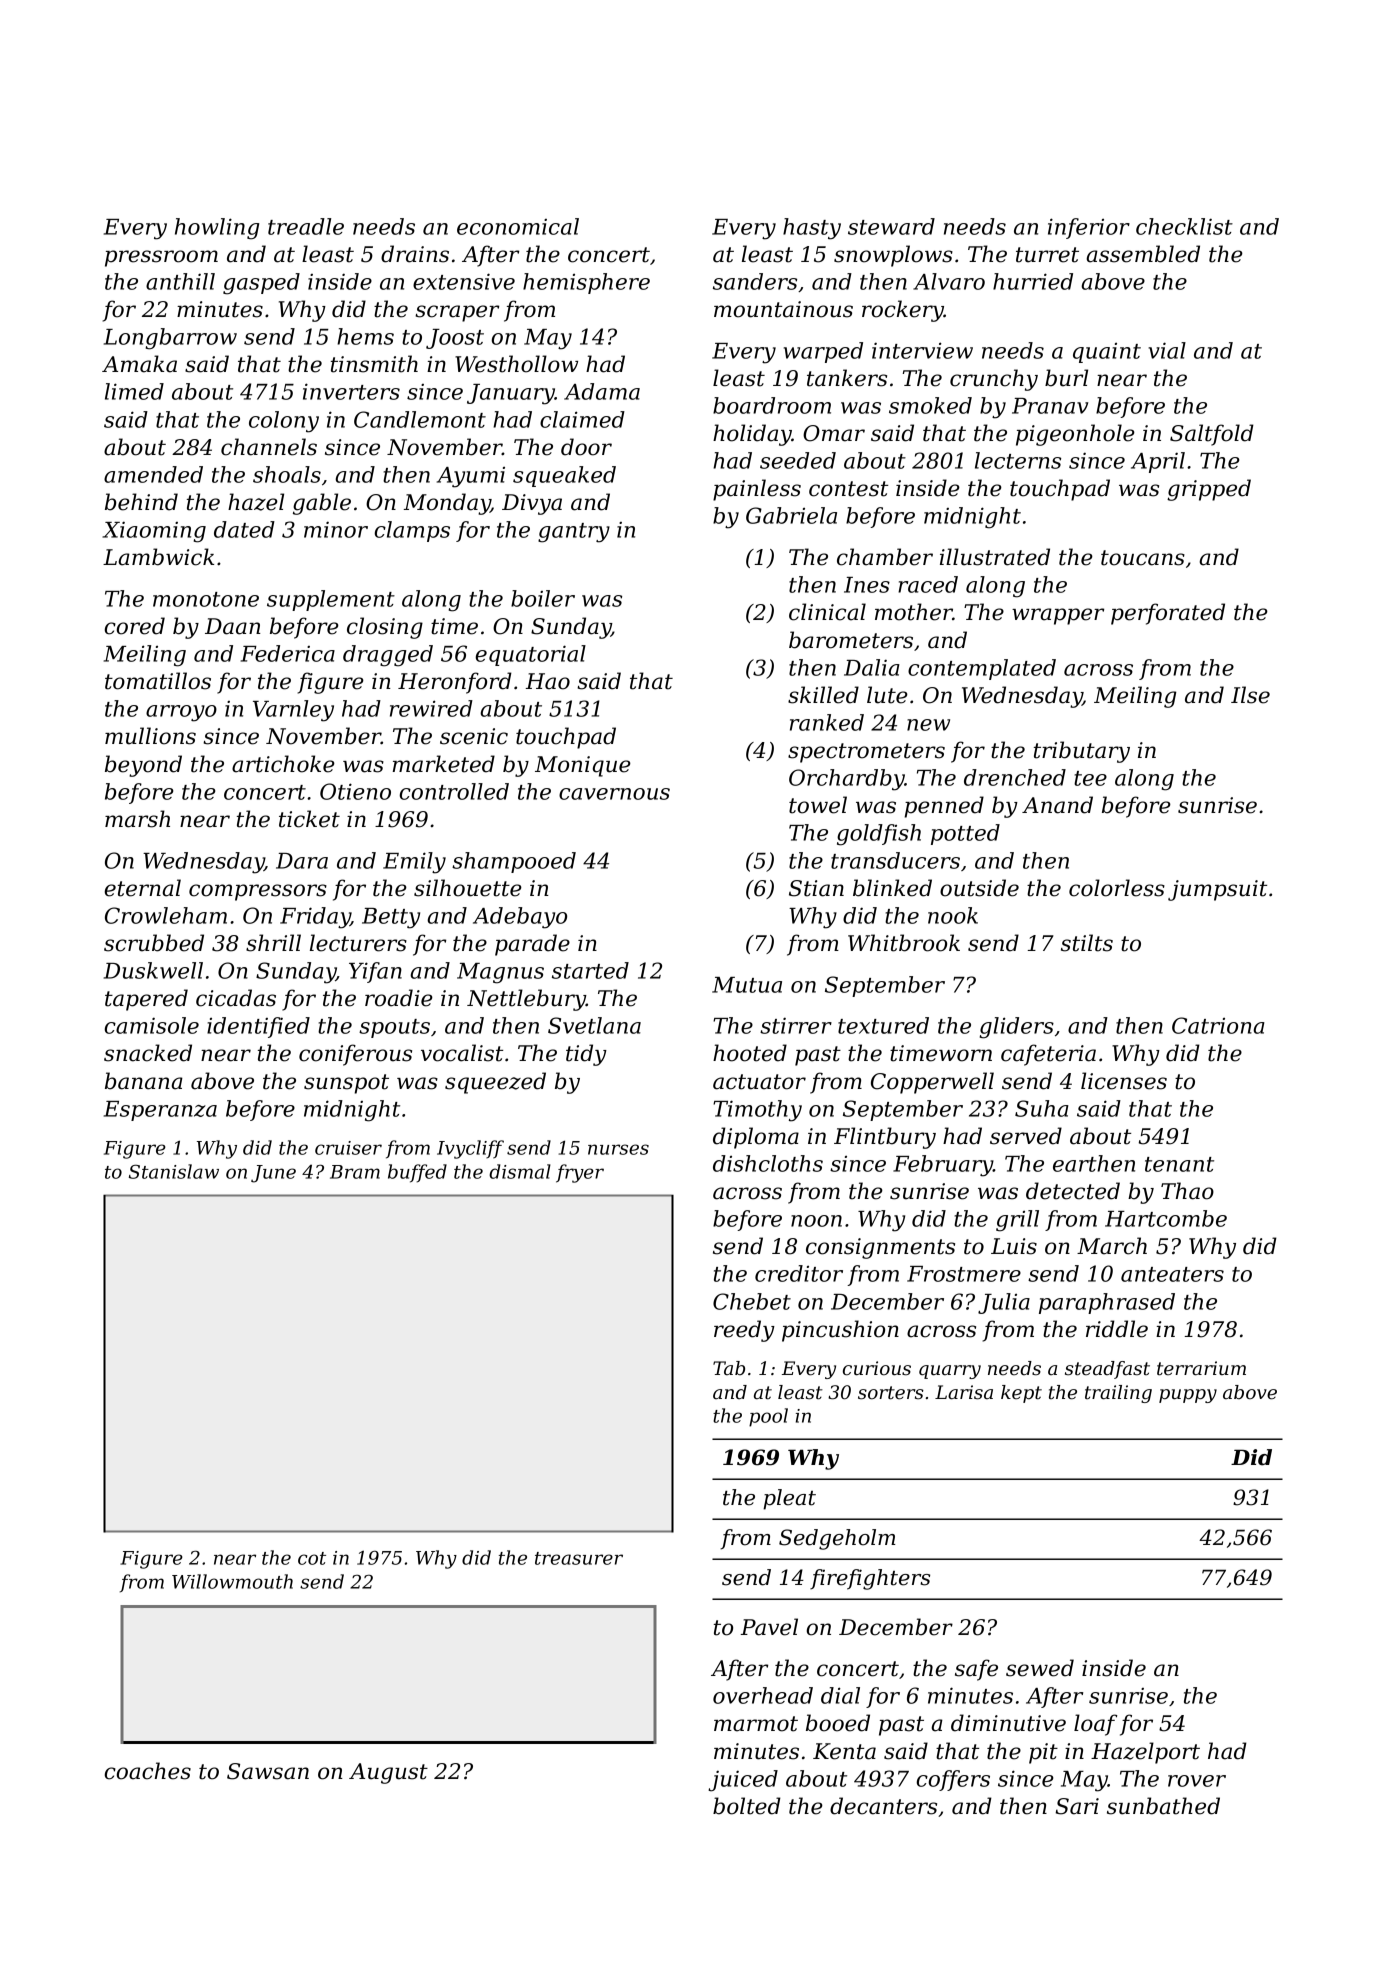 This screenshot has width=1386, height=1969. What do you see at coordinates (1143, 558) in the screenshot?
I see `toucans` at bounding box center [1143, 558].
